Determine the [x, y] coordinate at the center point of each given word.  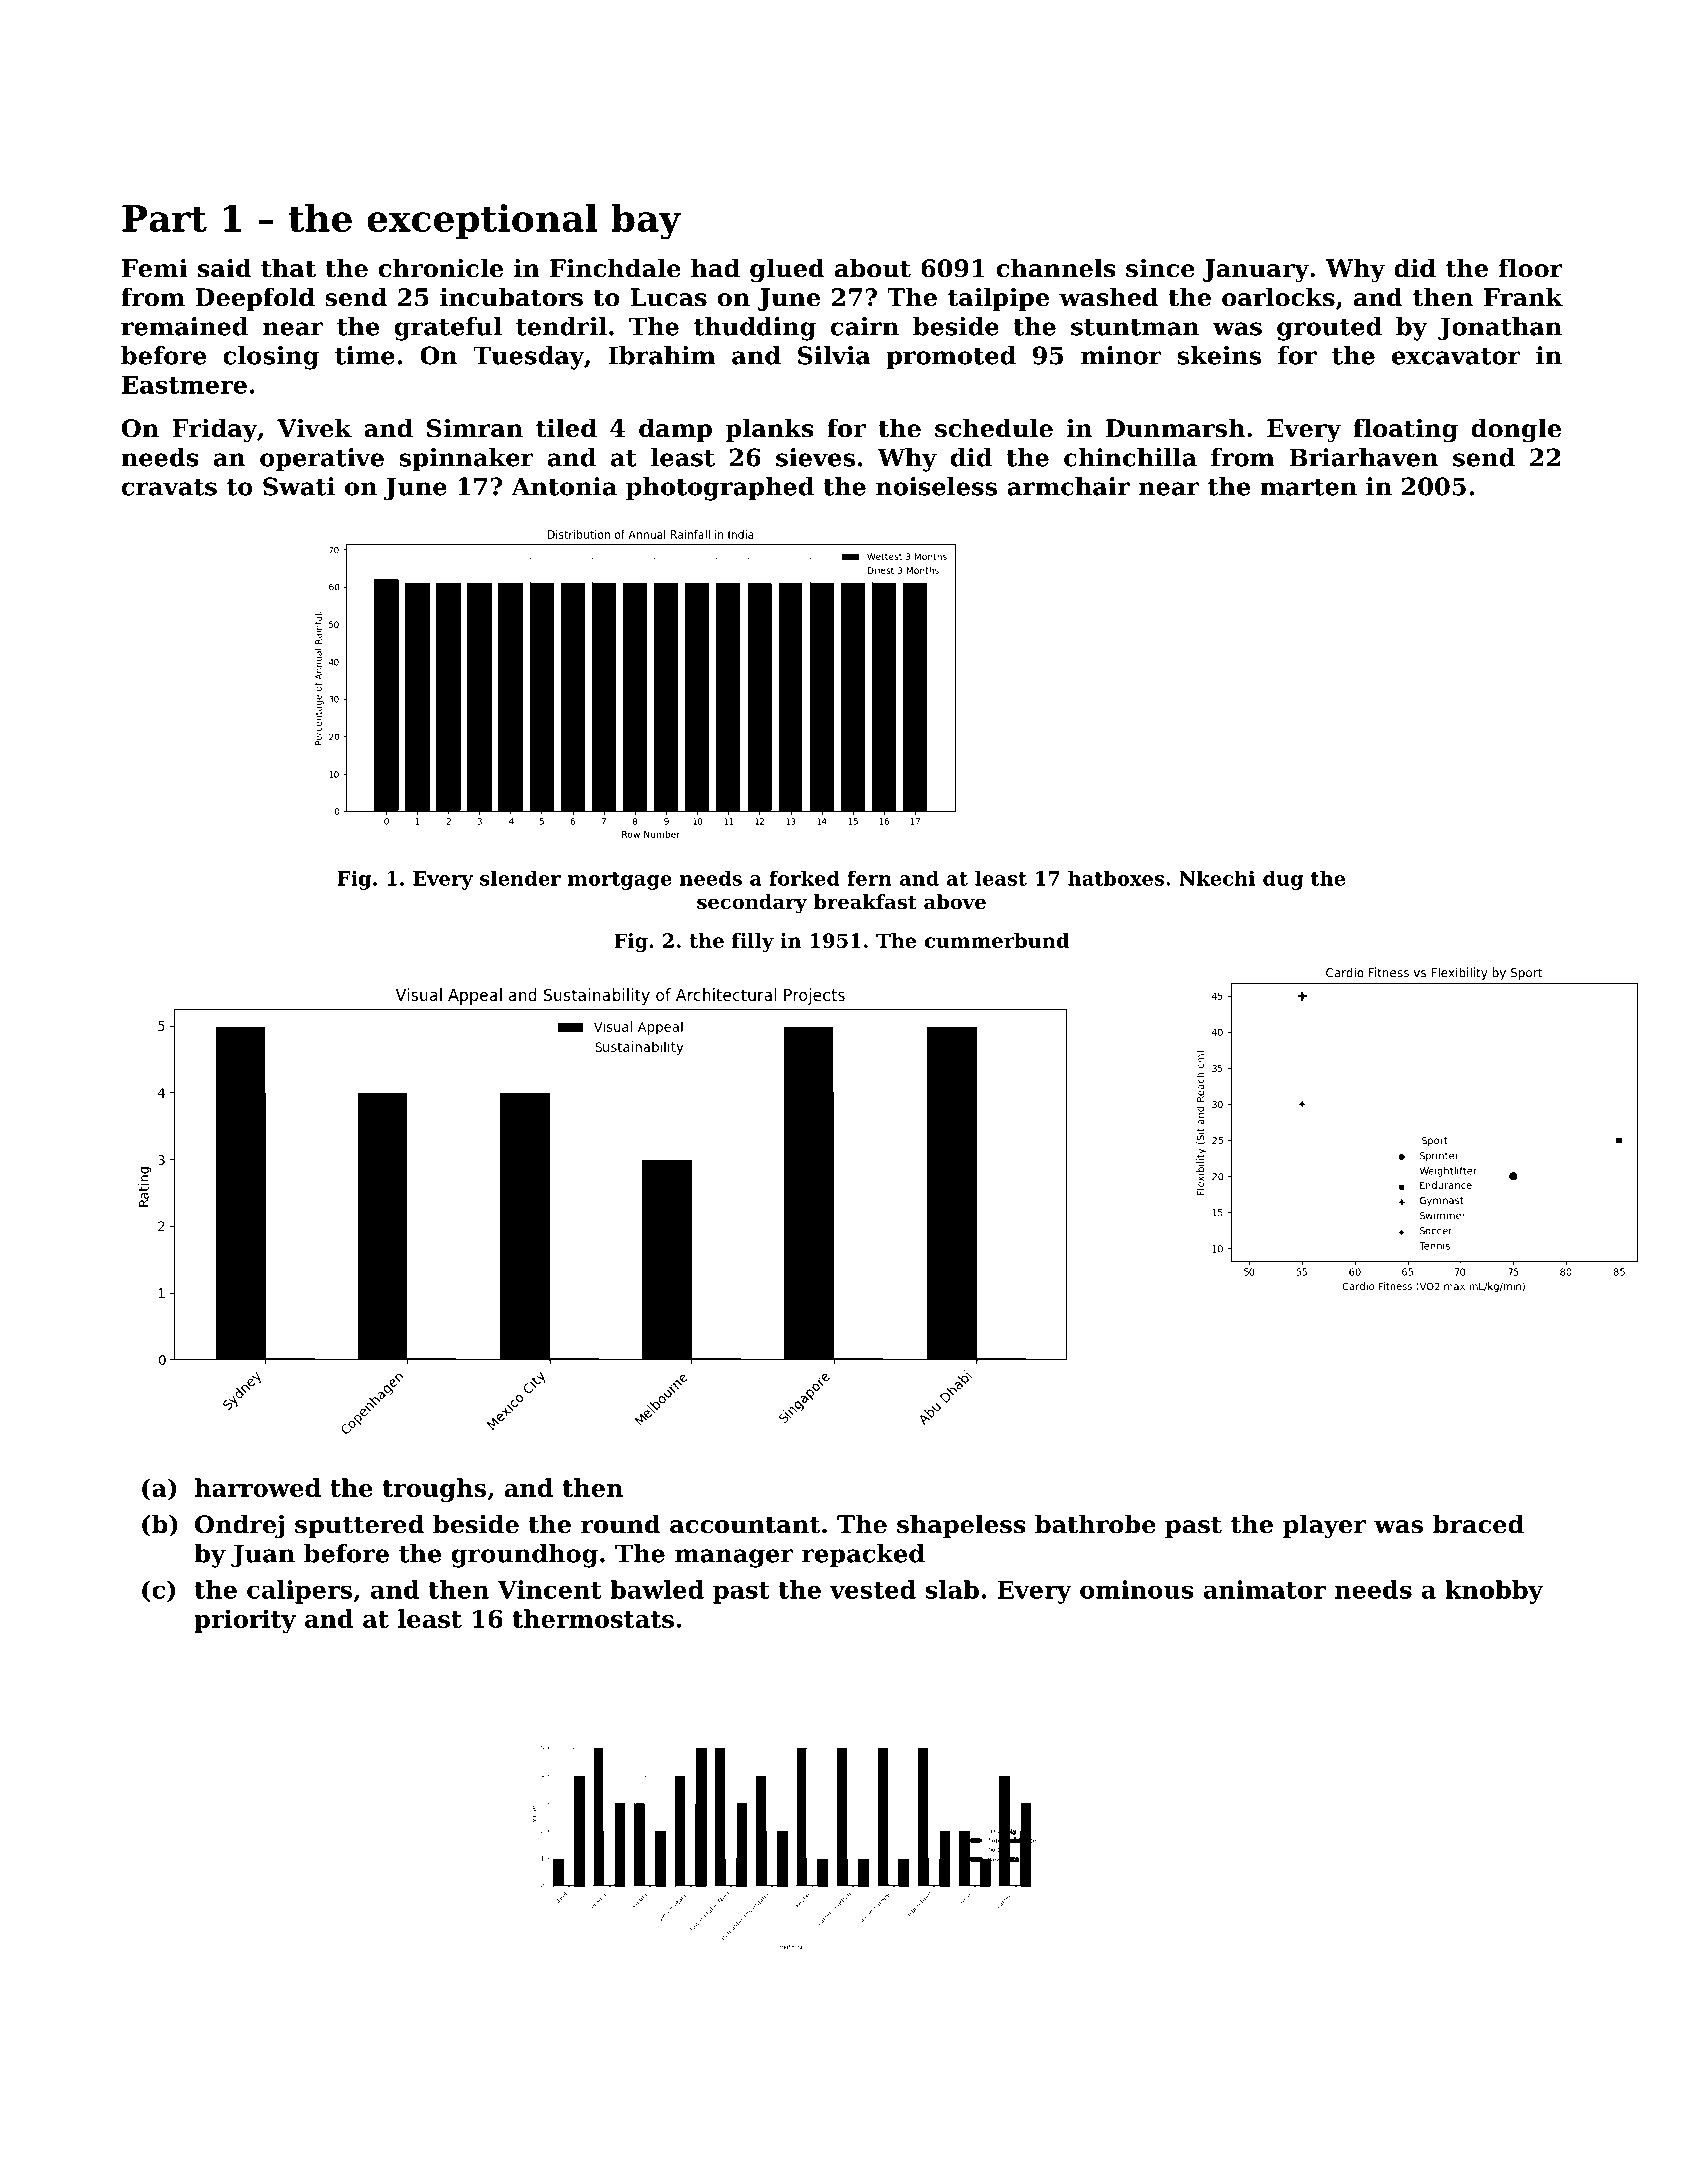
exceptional [482, 221]
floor [1531, 268]
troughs [434, 1490]
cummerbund [997, 940]
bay [646, 222]
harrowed [258, 1487]
